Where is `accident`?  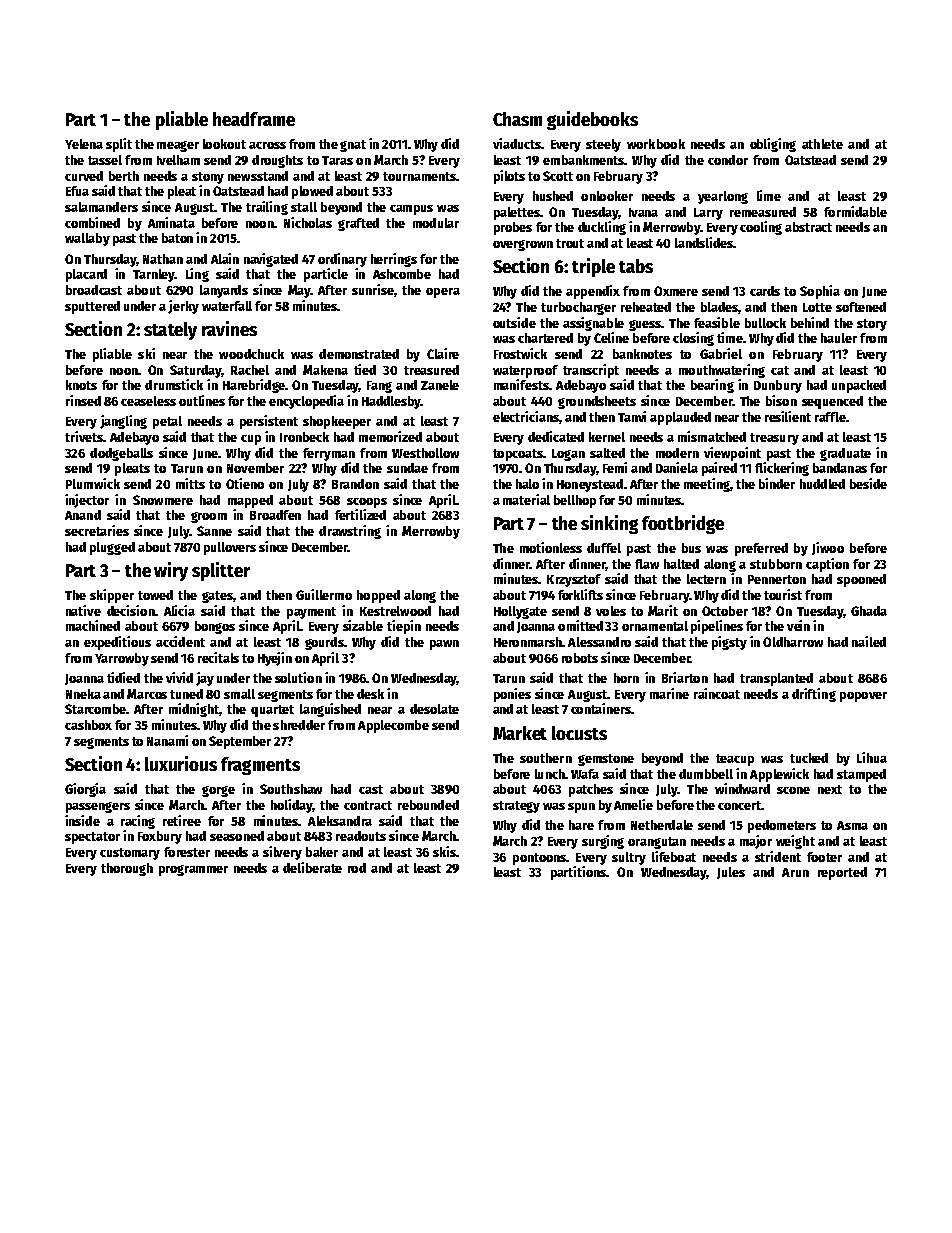 accident is located at coordinates (180, 641).
